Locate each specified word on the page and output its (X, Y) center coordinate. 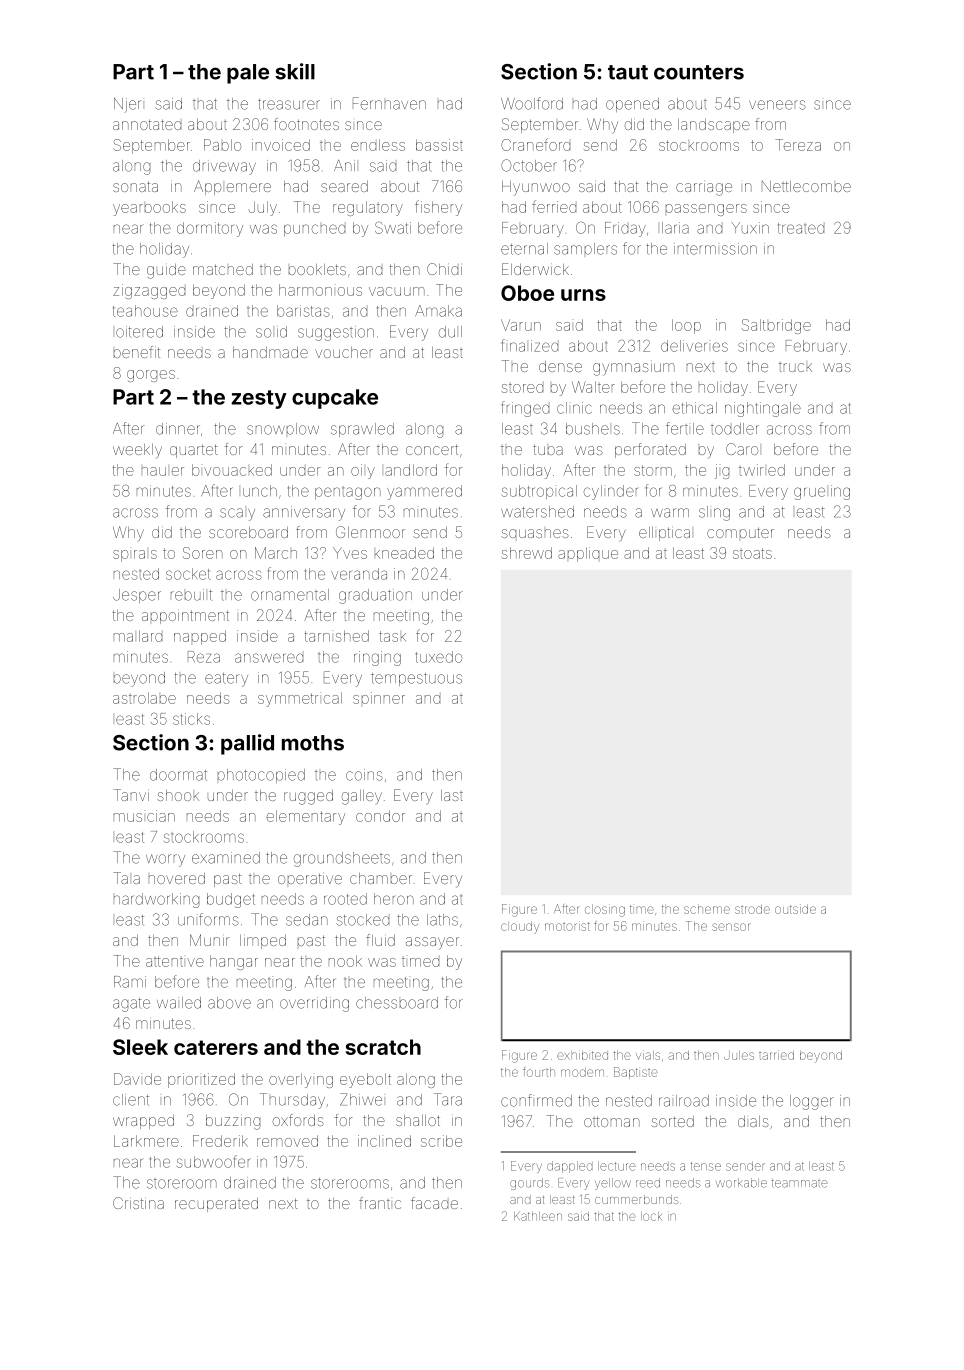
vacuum (397, 291)
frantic (380, 1203)
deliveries (694, 346)
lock (651, 1216)
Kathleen (538, 1216)
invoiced (281, 145)
